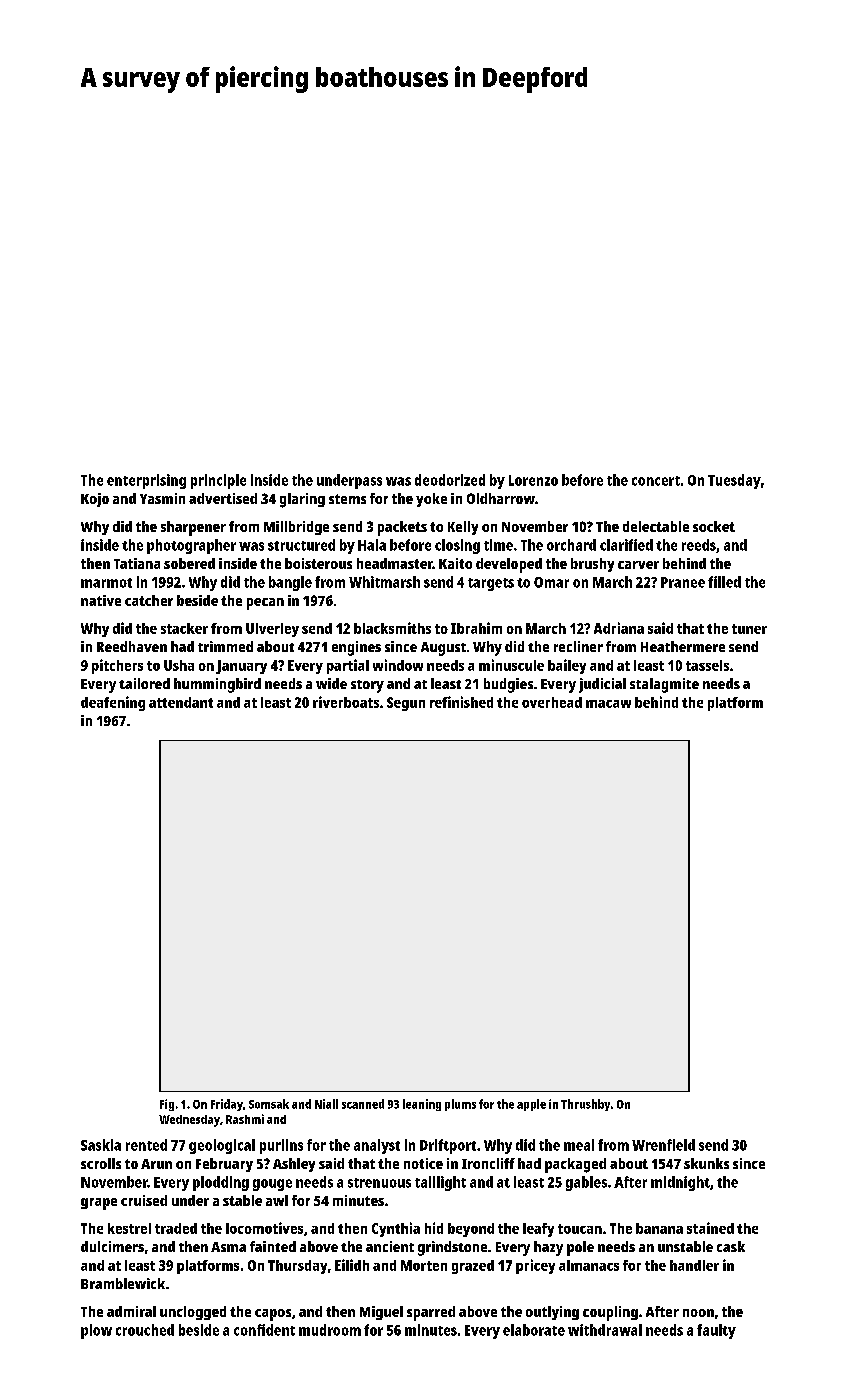 The image size is (849, 1400). What do you see at coordinates (707, 665) in the screenshot?
I see `tassels` at bounding box center [707, 665].
